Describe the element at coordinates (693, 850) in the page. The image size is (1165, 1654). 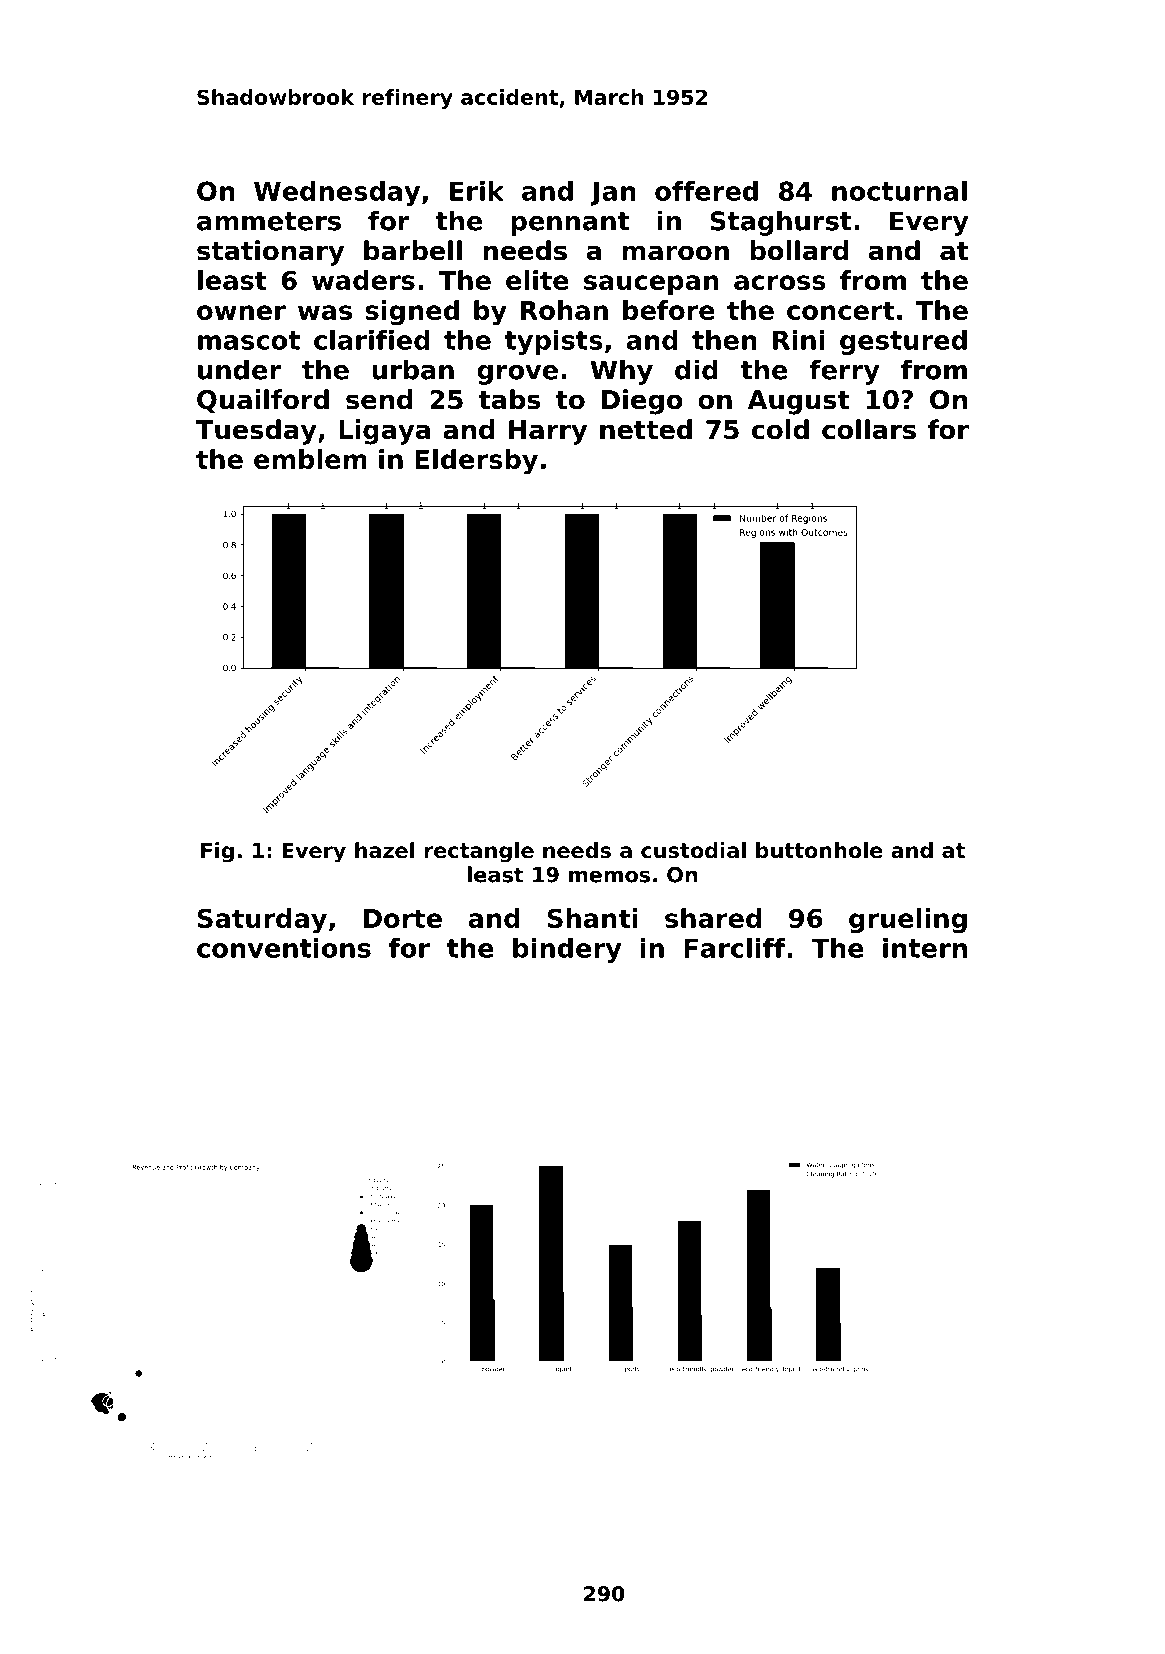
I see `custodial` at that location.
